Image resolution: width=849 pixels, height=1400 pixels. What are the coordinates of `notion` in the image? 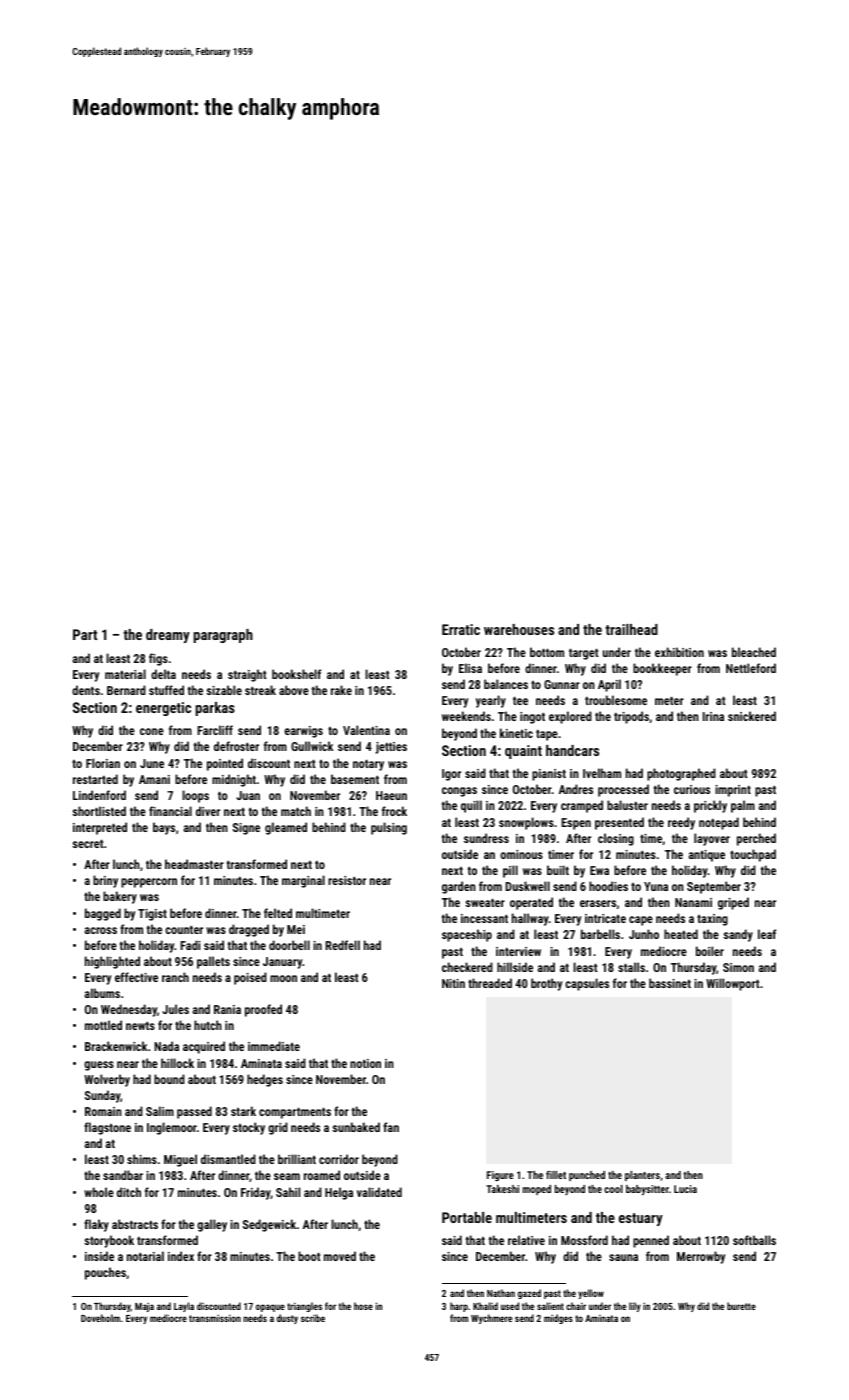 It's located at (365, 1063).
